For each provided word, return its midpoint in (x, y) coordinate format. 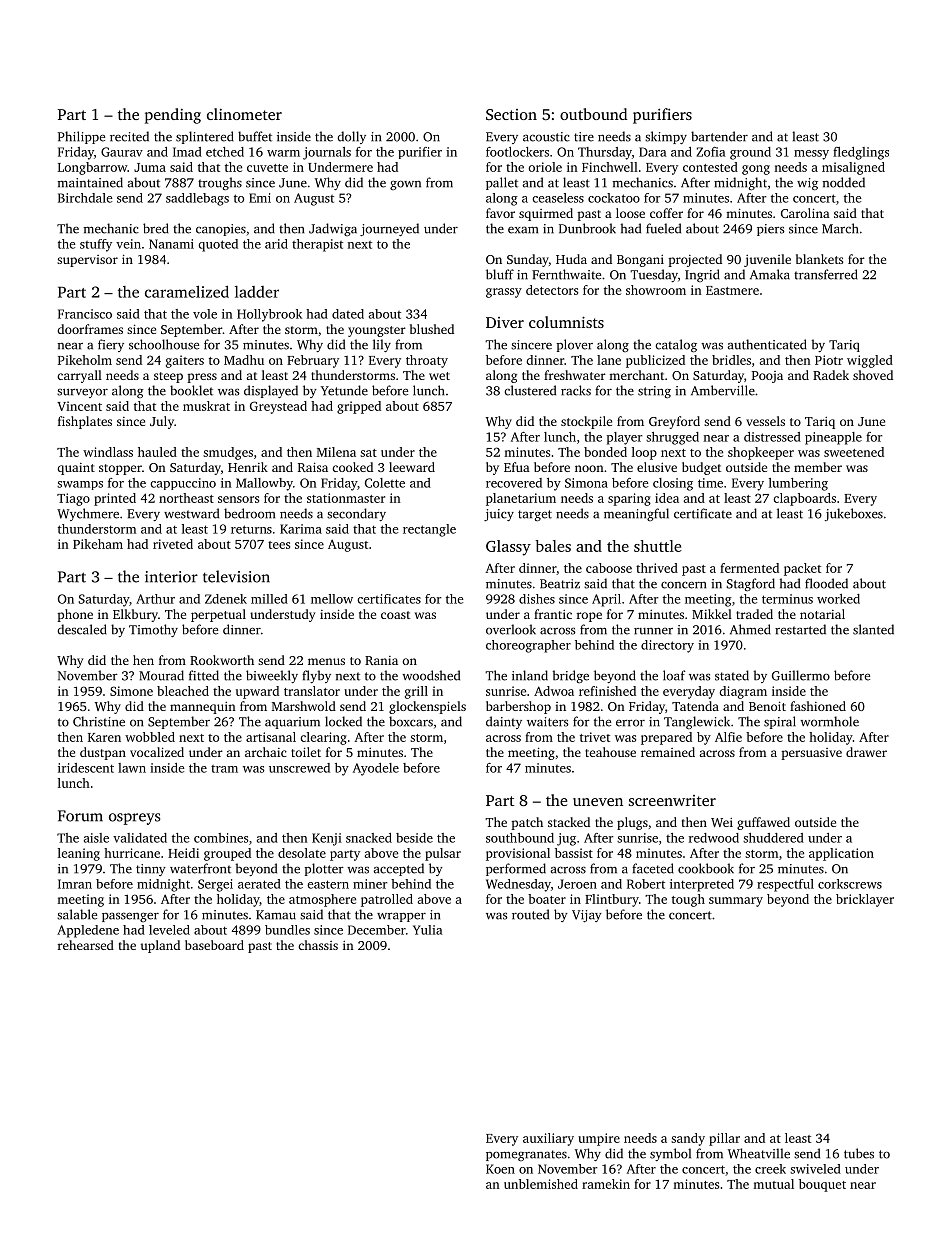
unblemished (541, 1184)
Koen (500, 1169)
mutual (773, 1184)
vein (128, 244)
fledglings (861, 153)
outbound (593, 114)
